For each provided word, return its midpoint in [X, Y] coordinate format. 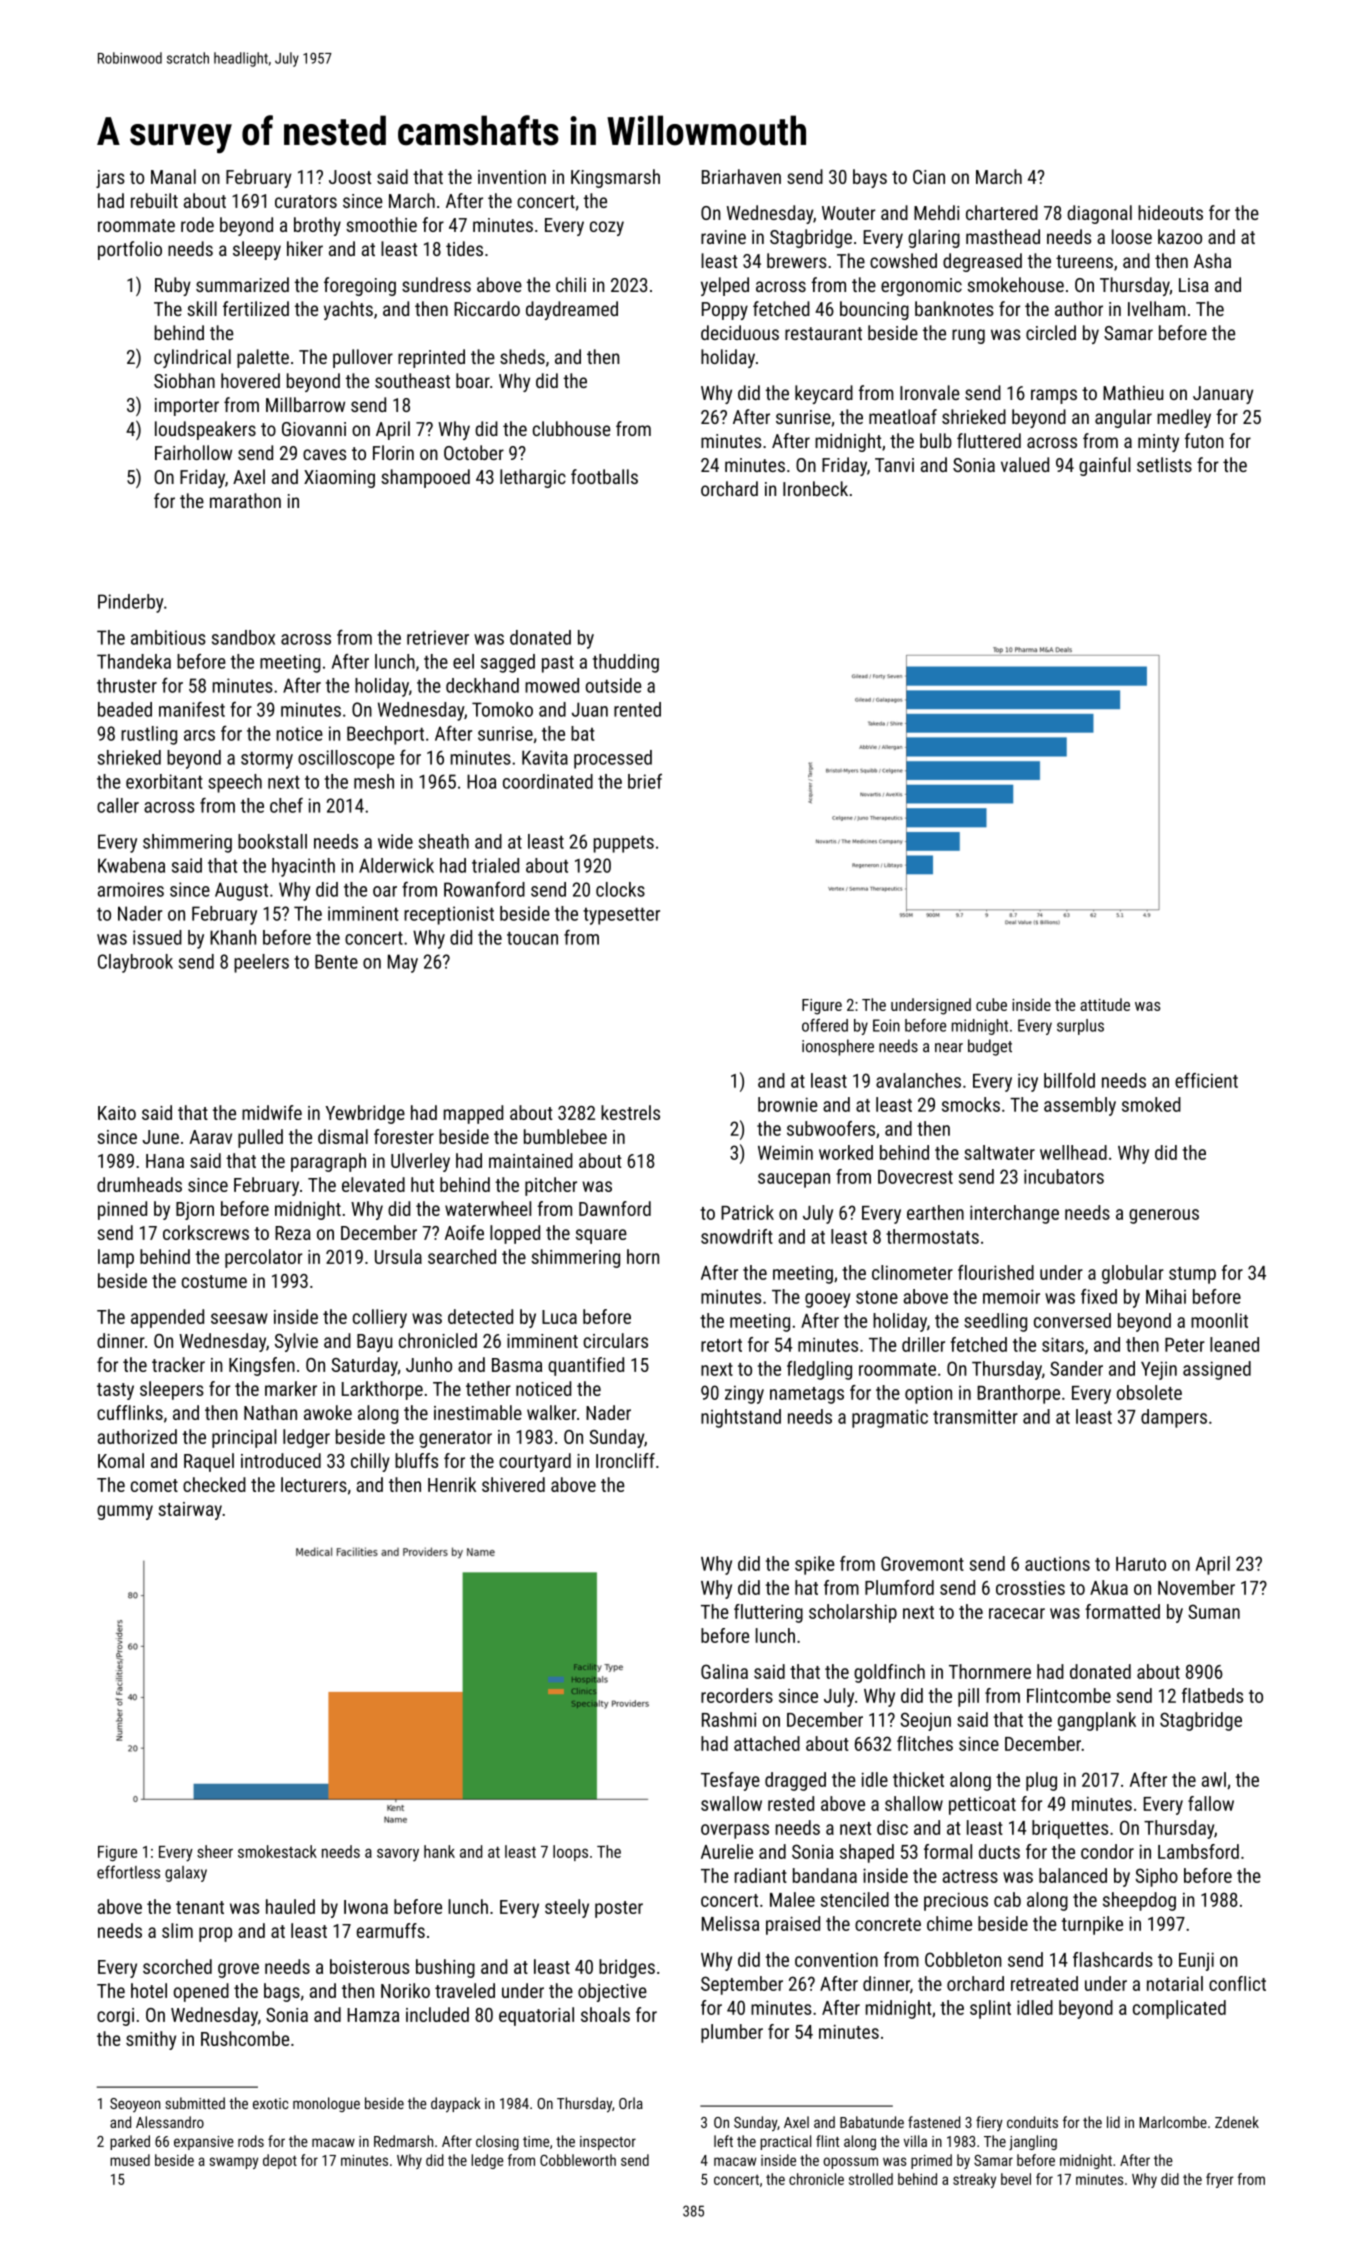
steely [567, 1908]
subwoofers [831, 1128]
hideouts [1170, 212]
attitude [1105, 1004]
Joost [350, 177]
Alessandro [170, 2122]
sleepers [172, 1390]
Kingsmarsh [615, 178]
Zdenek [1237, 2122]
